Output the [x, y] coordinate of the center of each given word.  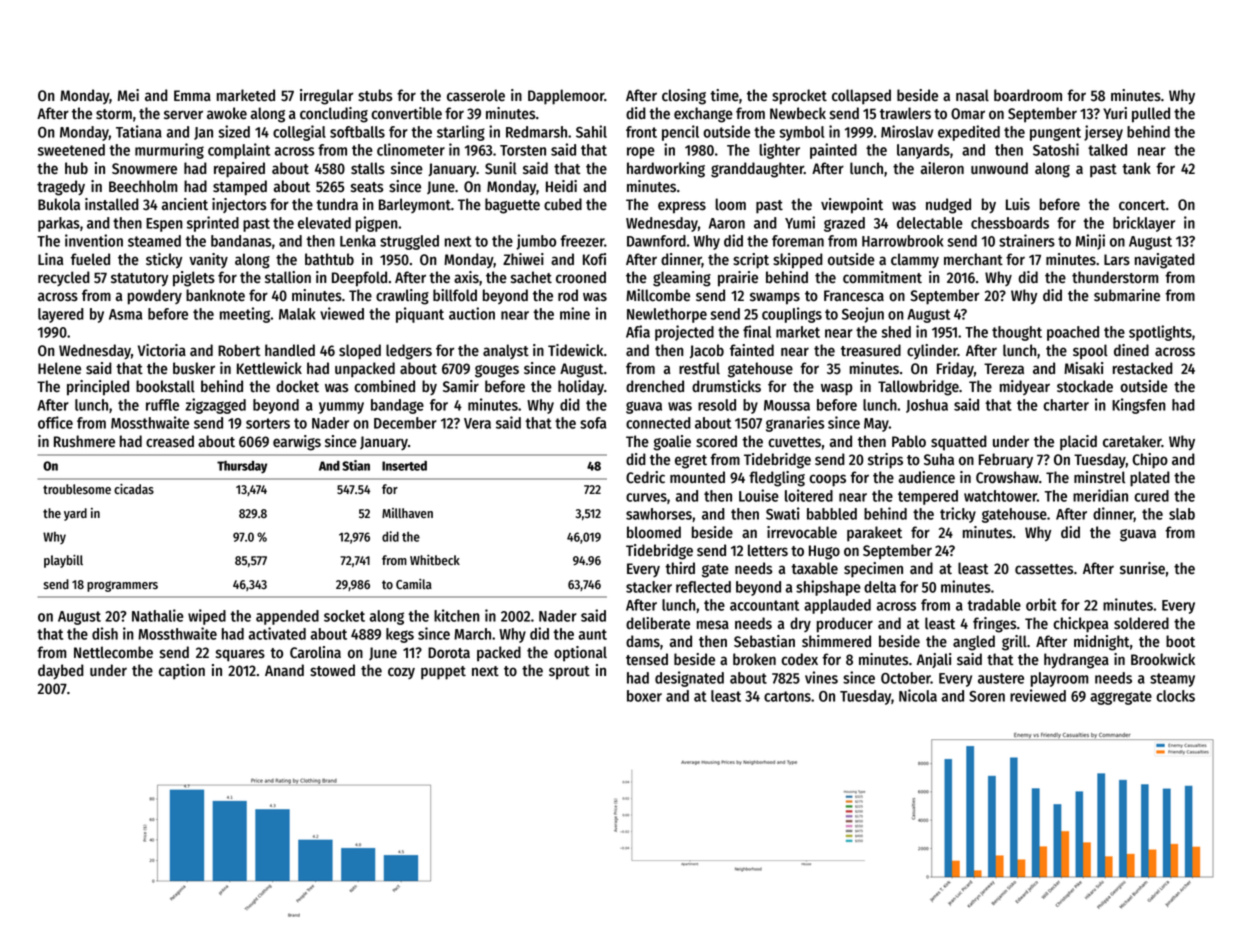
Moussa [787, 405]
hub [76, 168]
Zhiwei [523, 259]
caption [182, 672]
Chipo [1150, 461]
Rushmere [84, 441]
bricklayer [1144, 224]
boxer [644, 696]
